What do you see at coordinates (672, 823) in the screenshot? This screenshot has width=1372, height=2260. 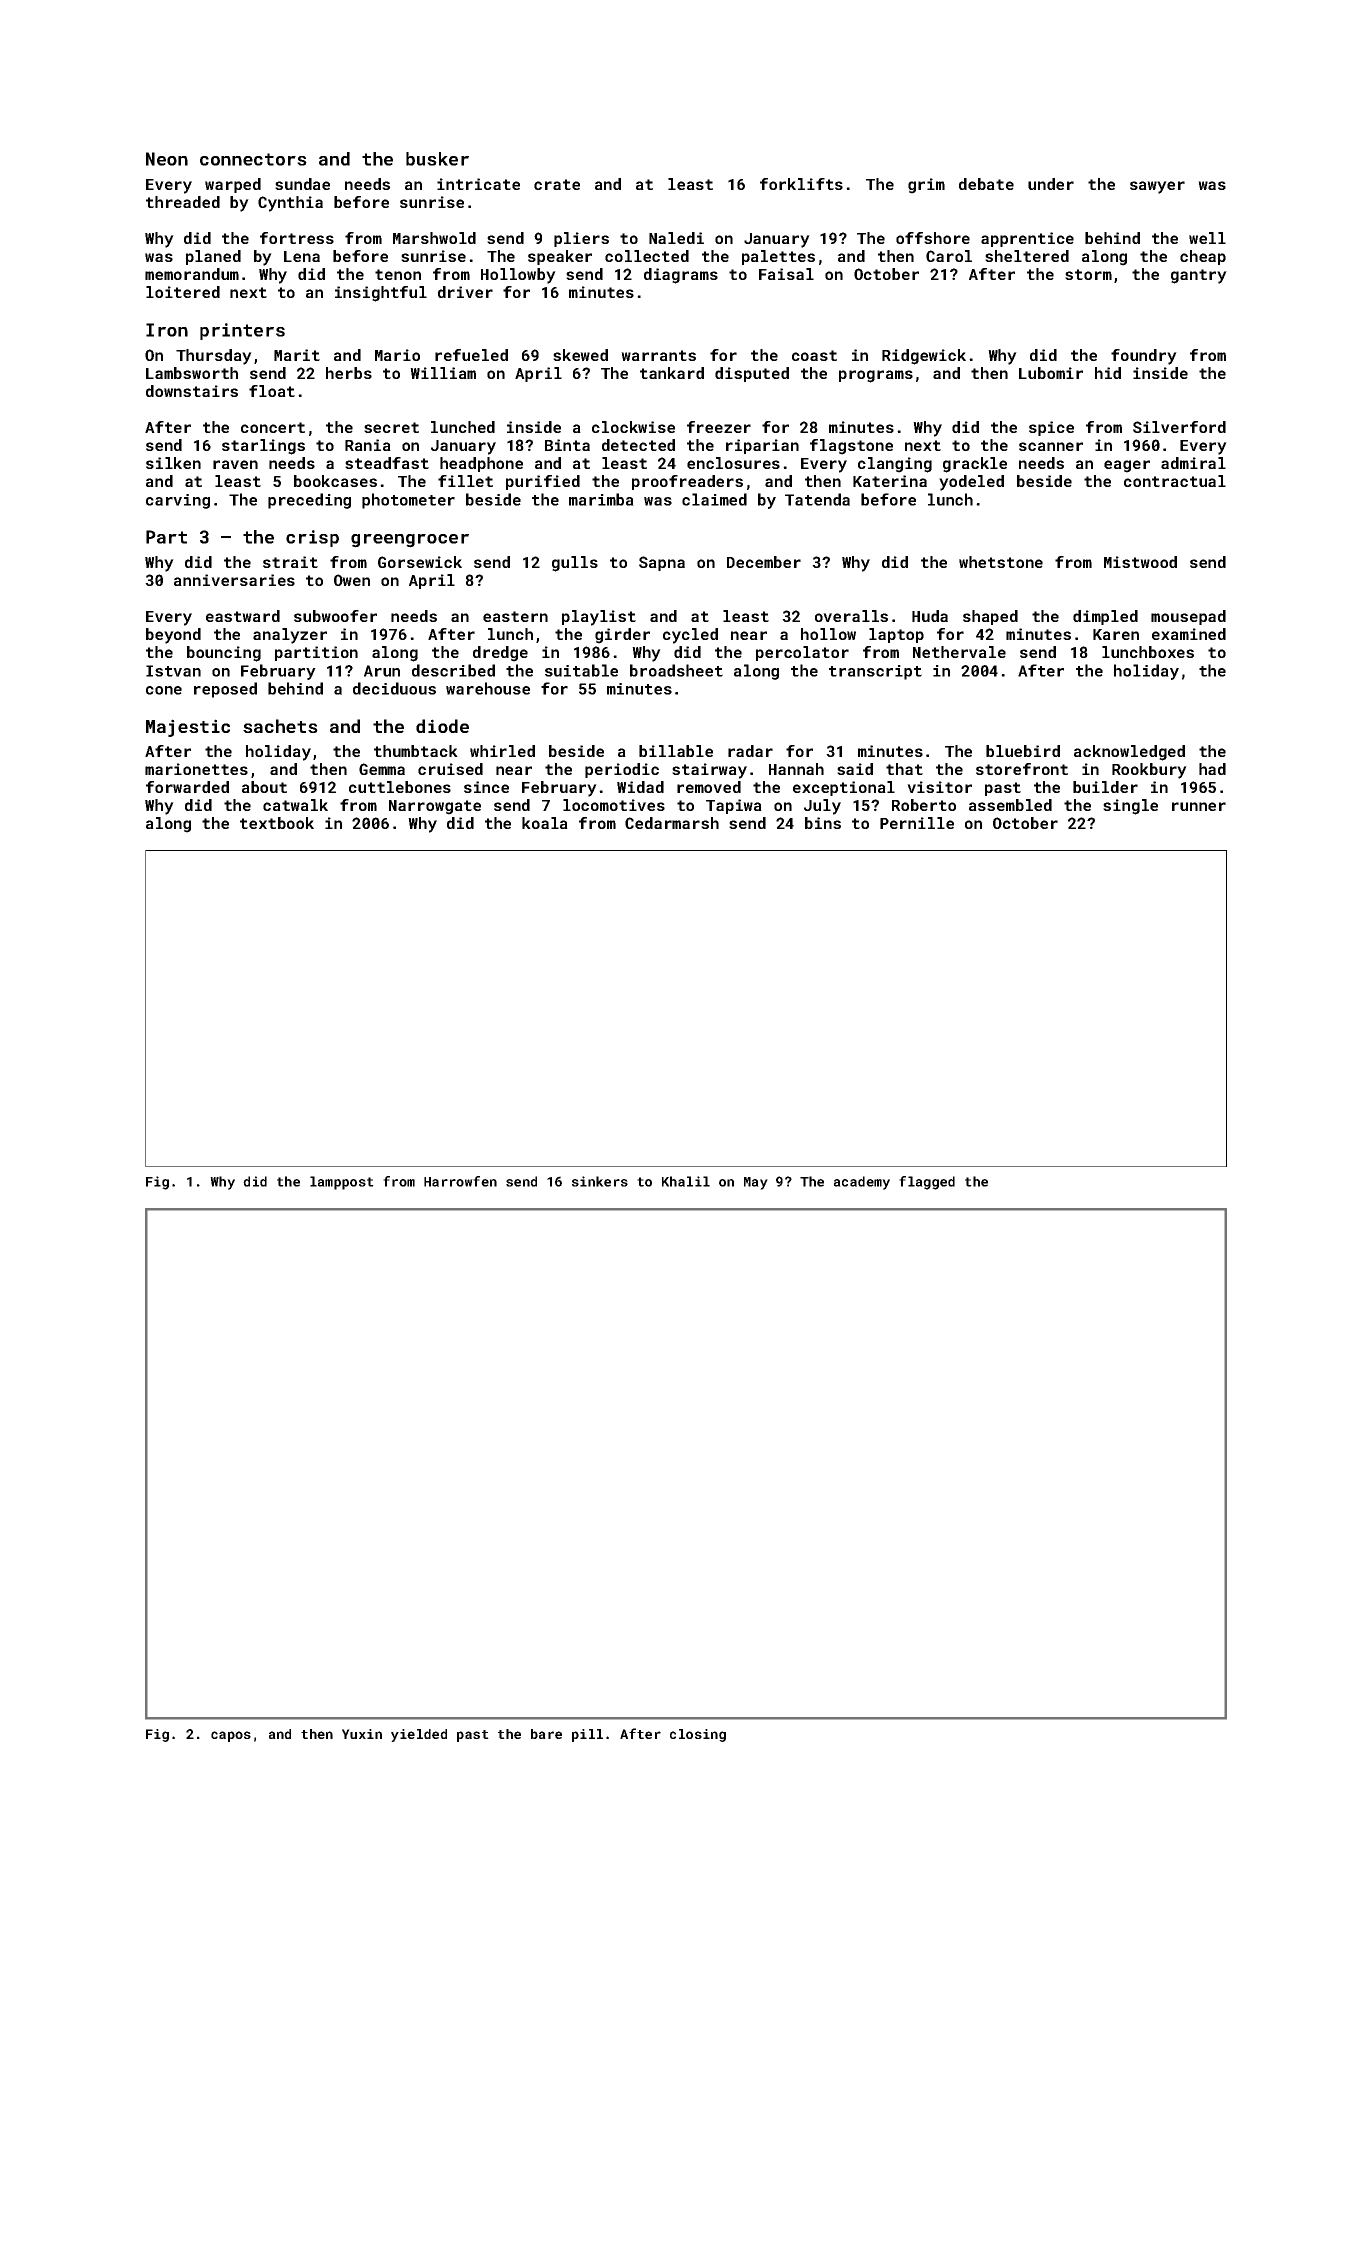 I see `Cedarmarsh` at bounding box center [672, 823].
